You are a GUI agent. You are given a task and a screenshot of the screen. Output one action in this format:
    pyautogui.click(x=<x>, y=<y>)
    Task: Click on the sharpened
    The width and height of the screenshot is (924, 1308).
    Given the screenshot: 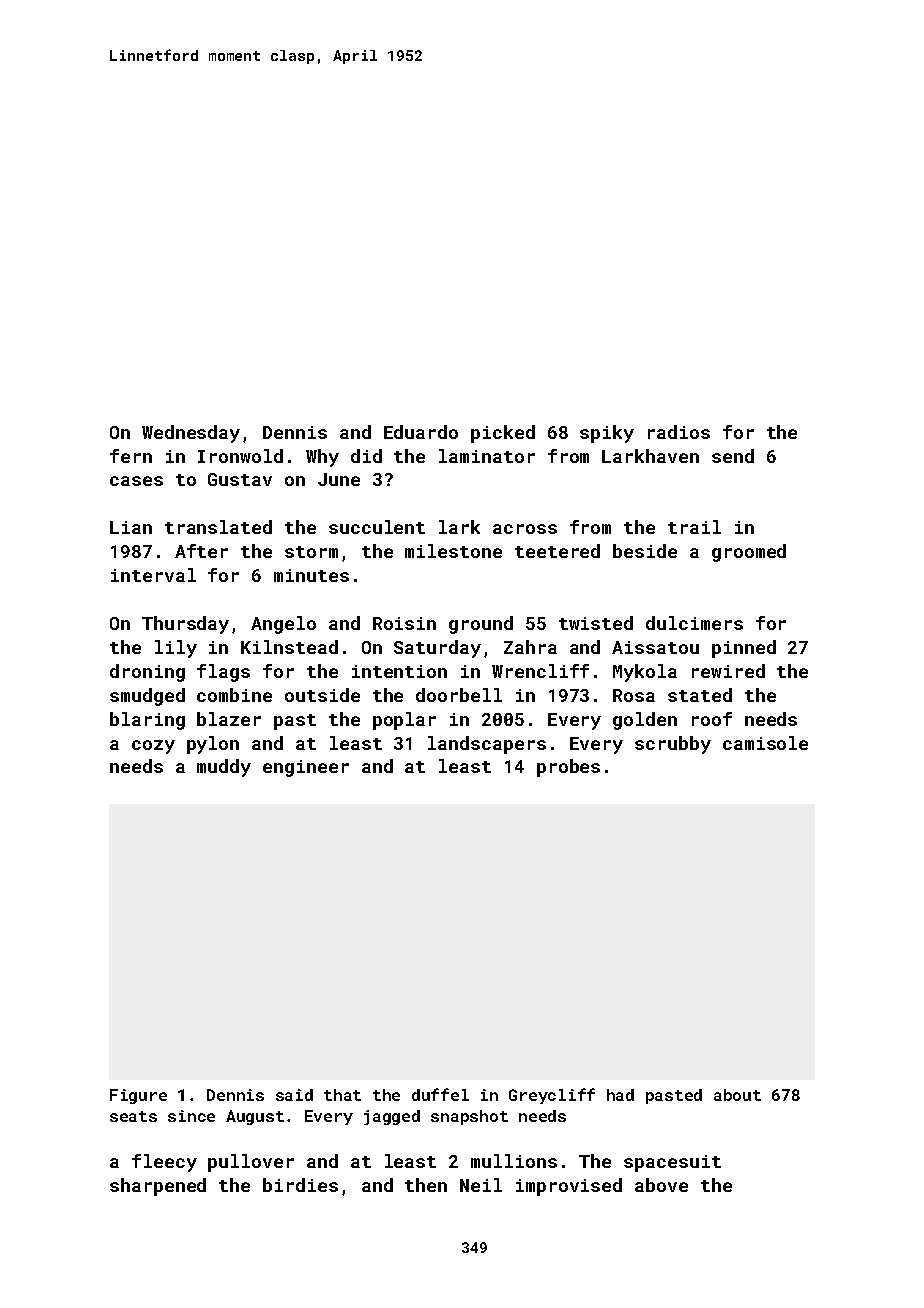 What is the action you would take?
    pyautogui.click(x=158, y=1187)
